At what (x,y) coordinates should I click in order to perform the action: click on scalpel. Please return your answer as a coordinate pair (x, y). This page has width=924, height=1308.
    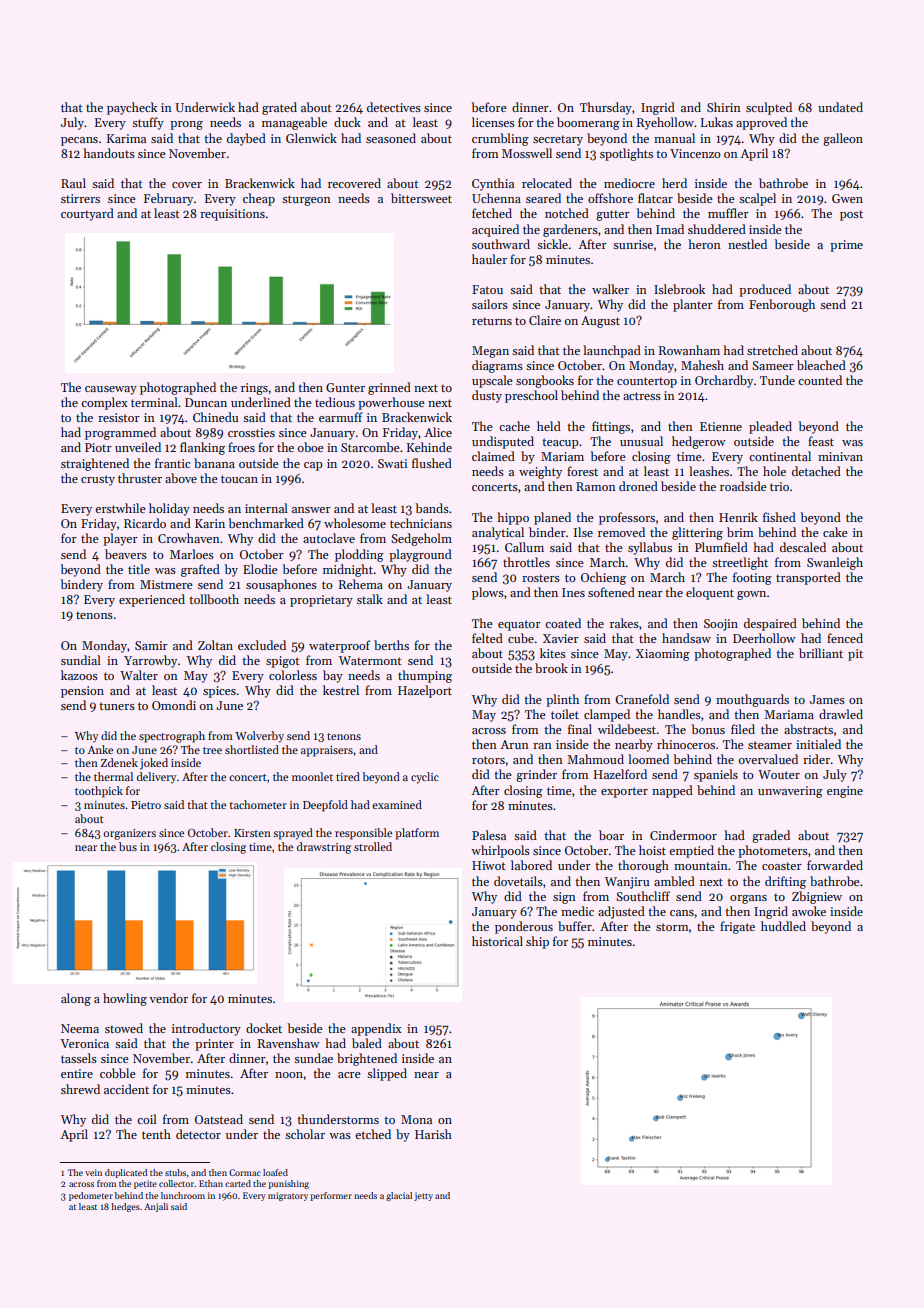
    Looking at the image, I should click on (757, 199).
